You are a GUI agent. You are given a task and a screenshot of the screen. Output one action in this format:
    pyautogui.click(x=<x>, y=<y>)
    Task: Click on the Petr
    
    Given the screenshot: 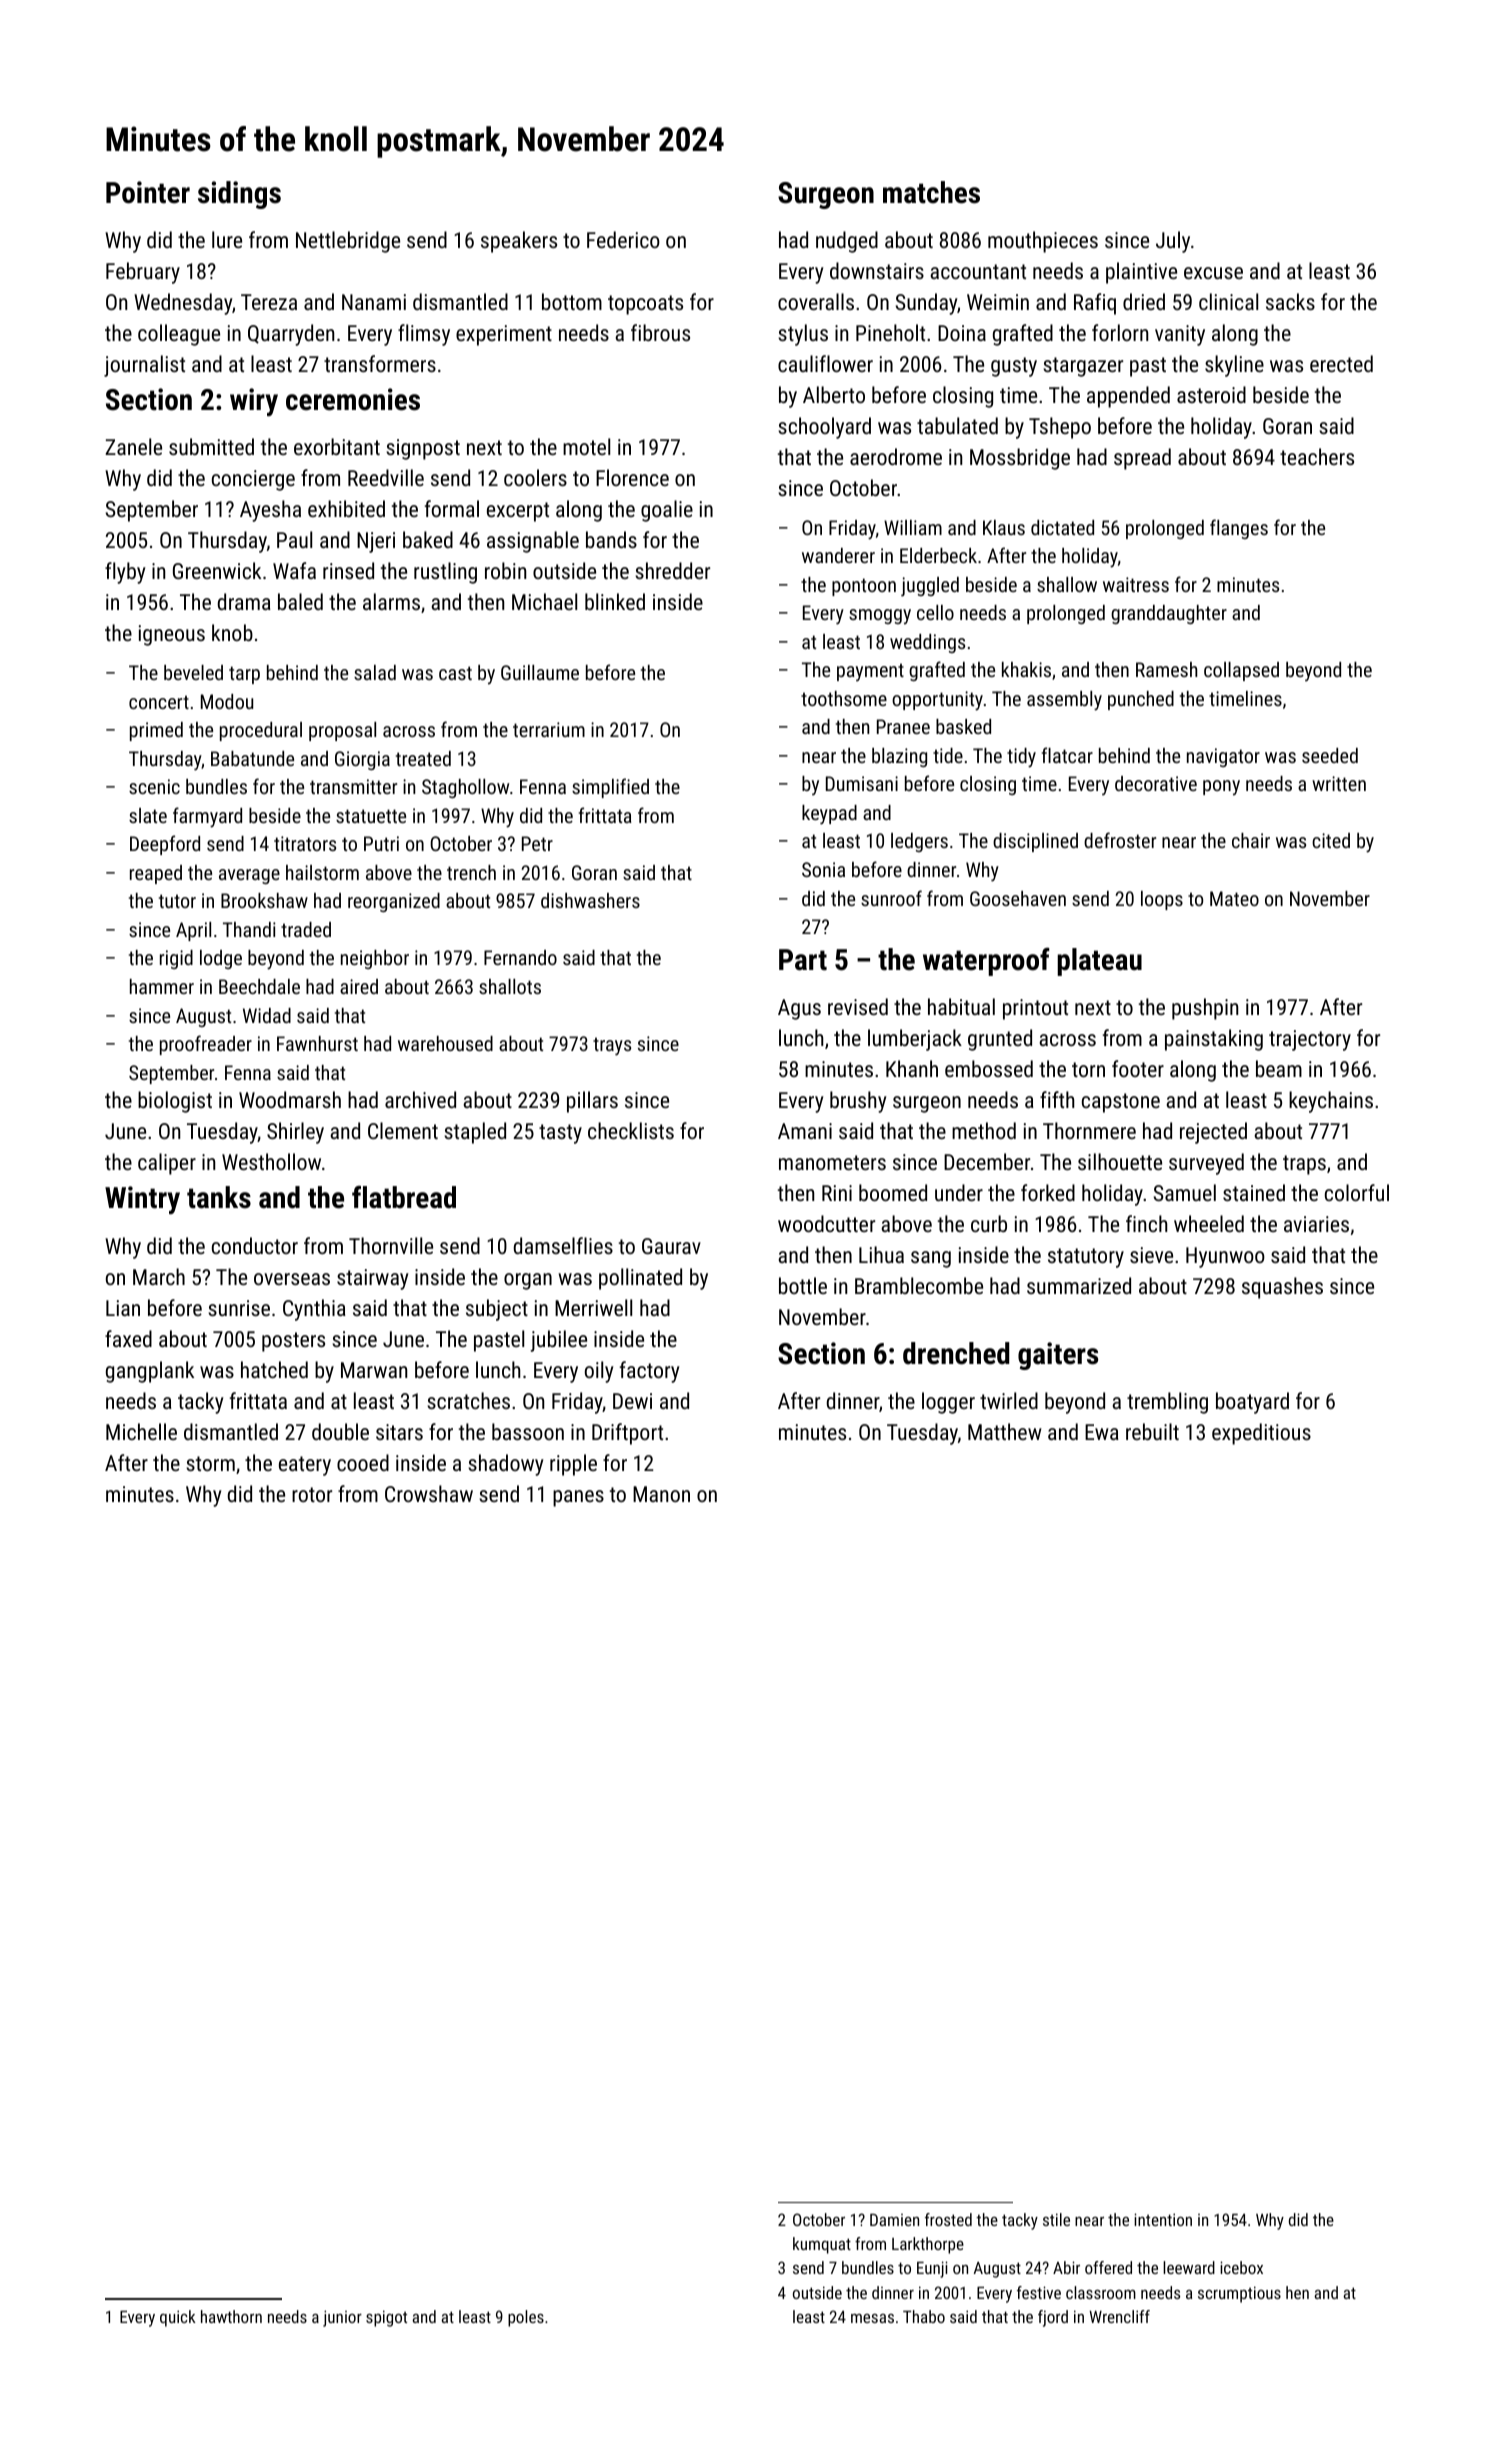 What is the action you would take?
    pyautogui.click(x=537, y=843)
